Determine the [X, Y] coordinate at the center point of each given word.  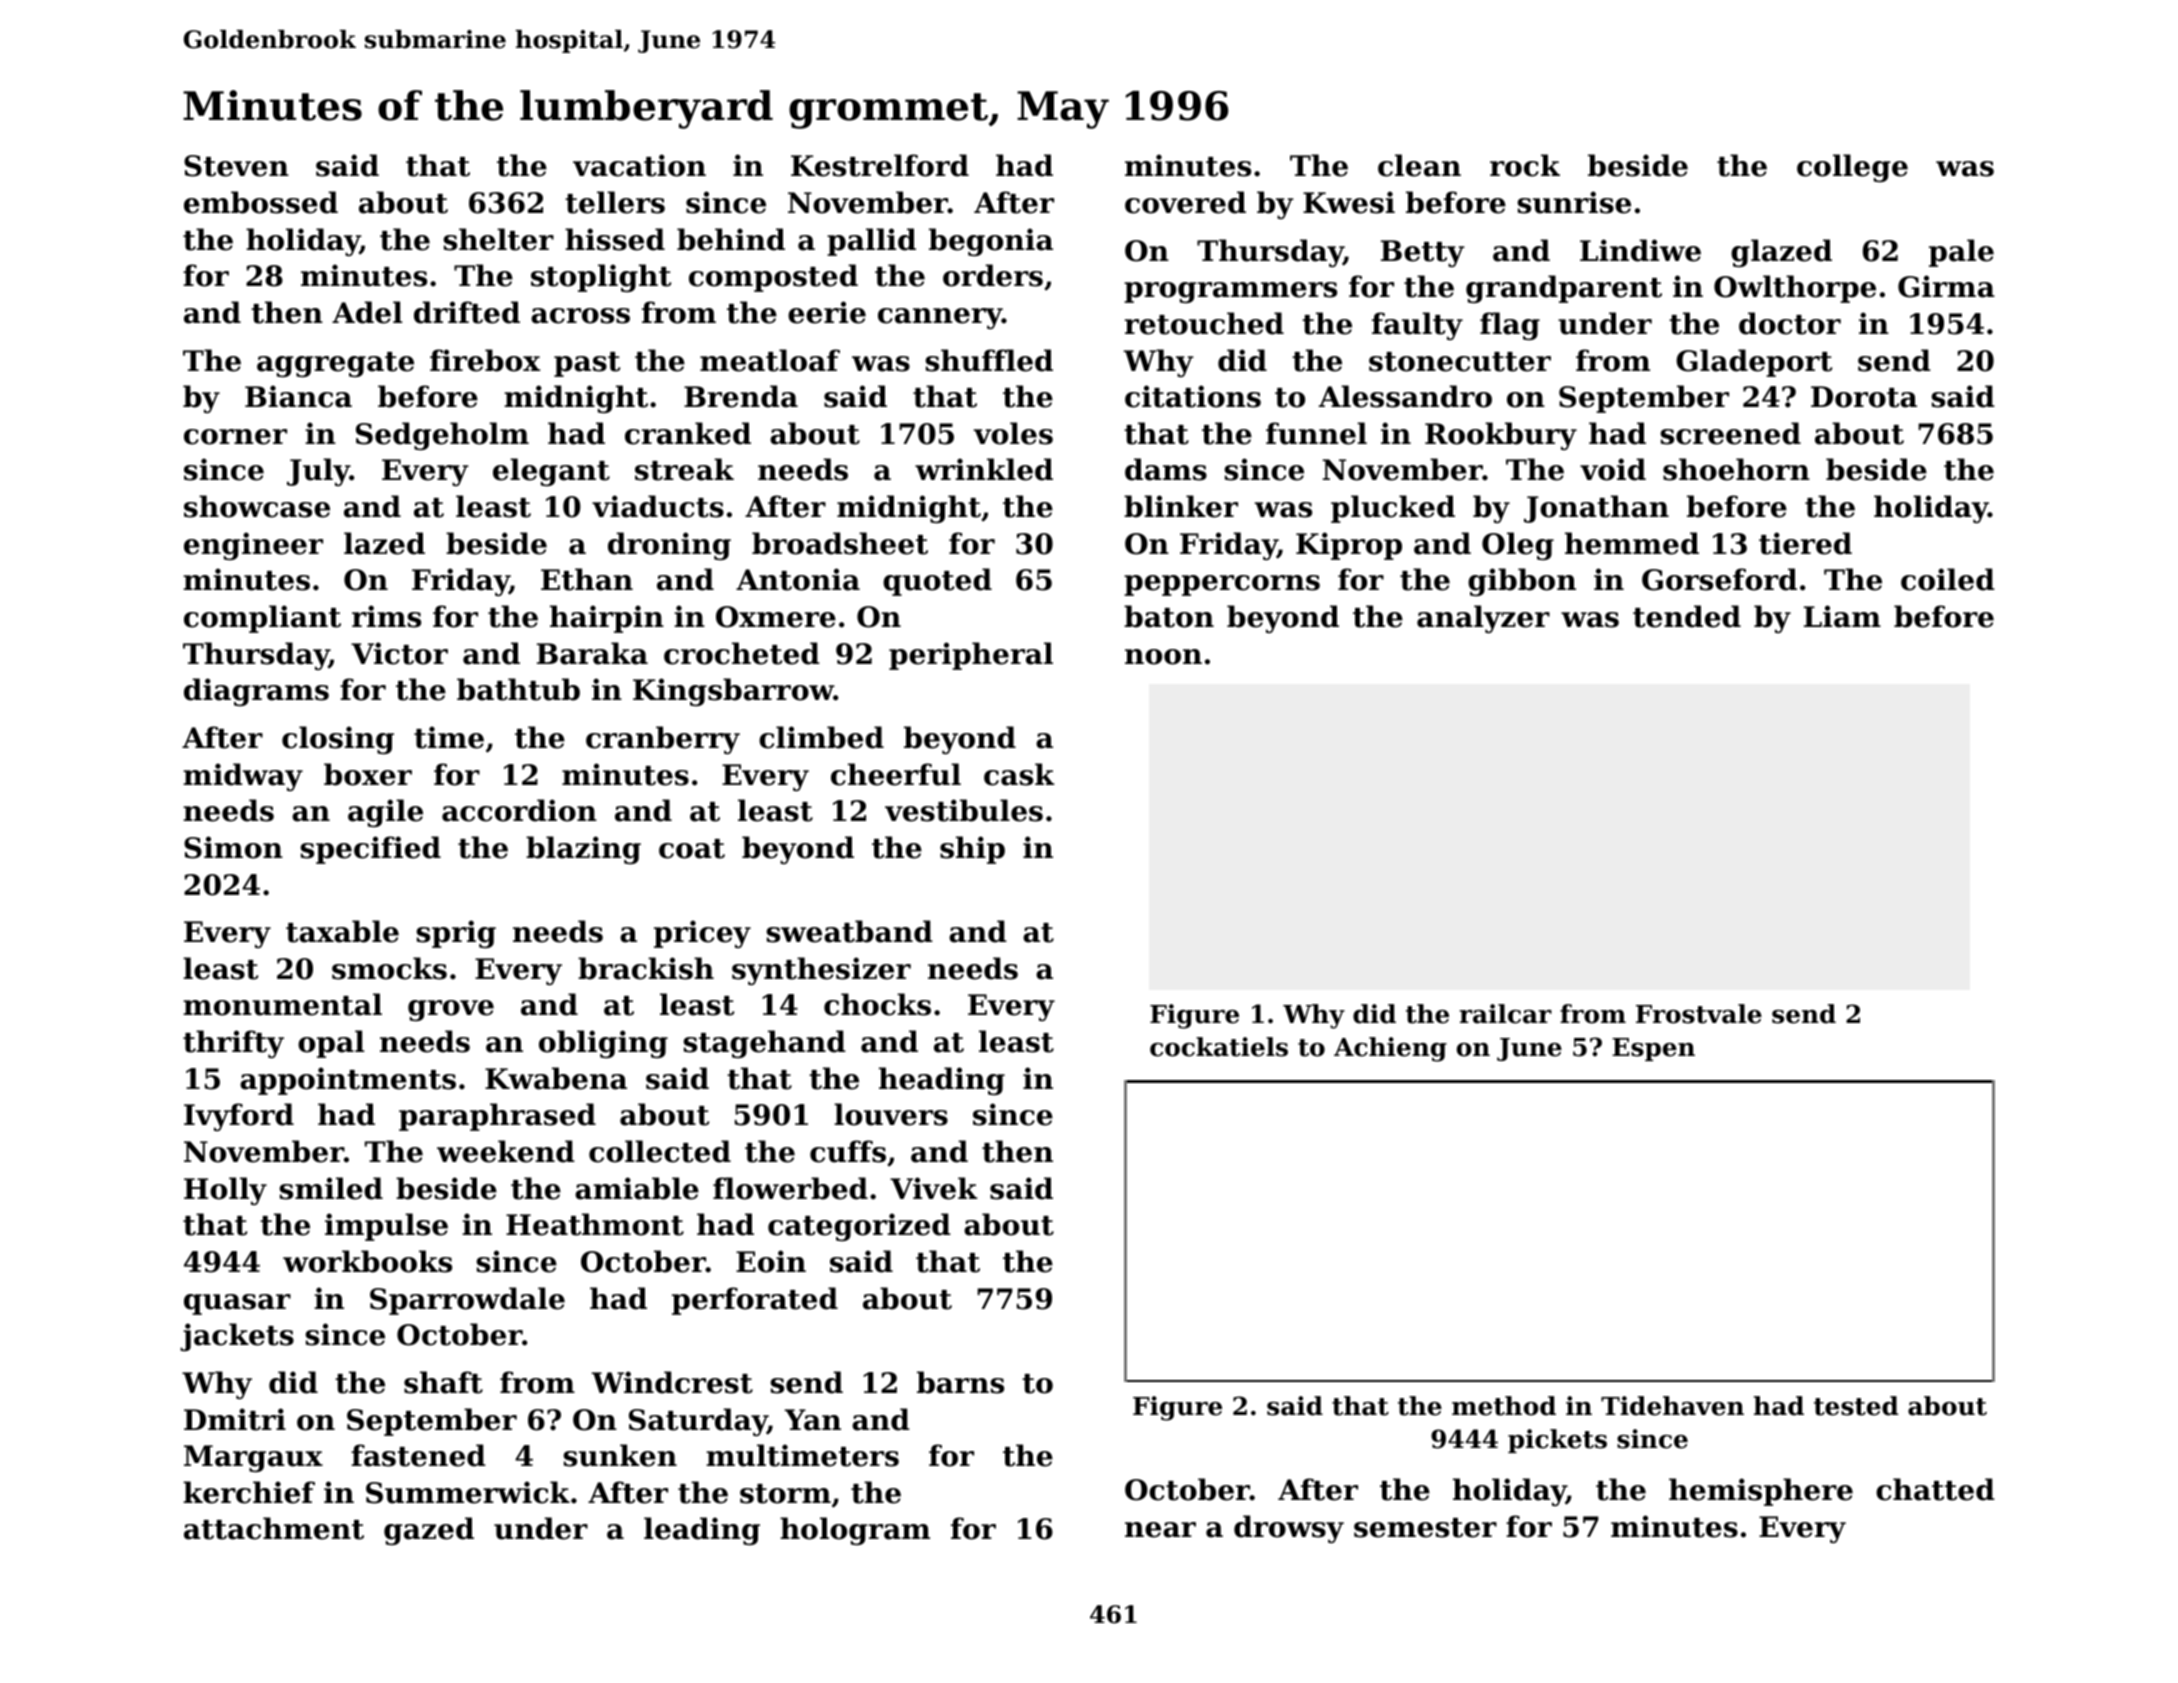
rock [1525, 165]
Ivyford [239, 1117]
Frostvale [1699, 1014]
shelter [498, 239]
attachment [274, 1528]
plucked [1393, 509]
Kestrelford [880, 165]
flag [1510, 326]
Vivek [934, 1188]
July [318, 472]
